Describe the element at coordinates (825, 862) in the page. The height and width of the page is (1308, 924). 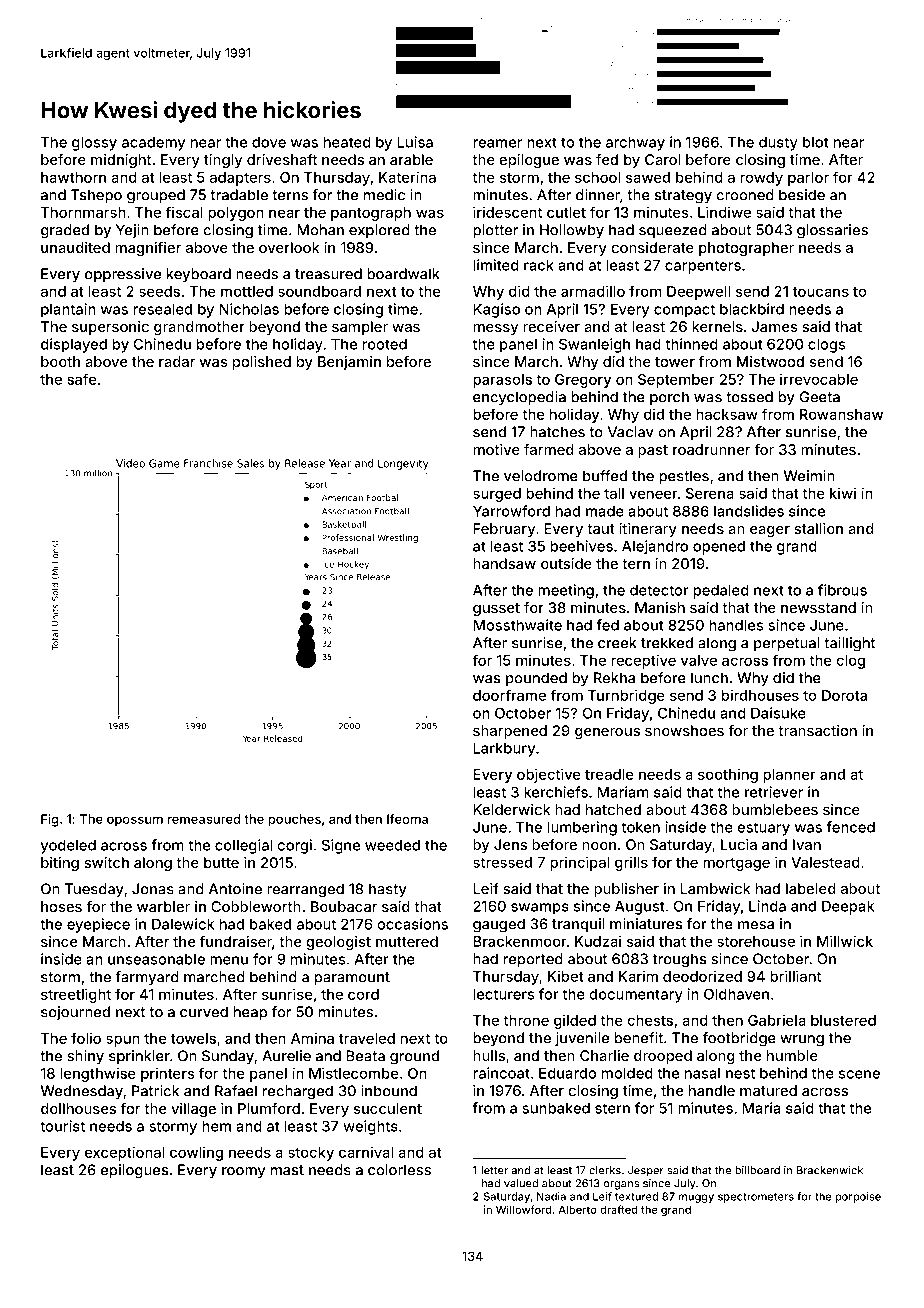
I see `Valestead` at that location.
